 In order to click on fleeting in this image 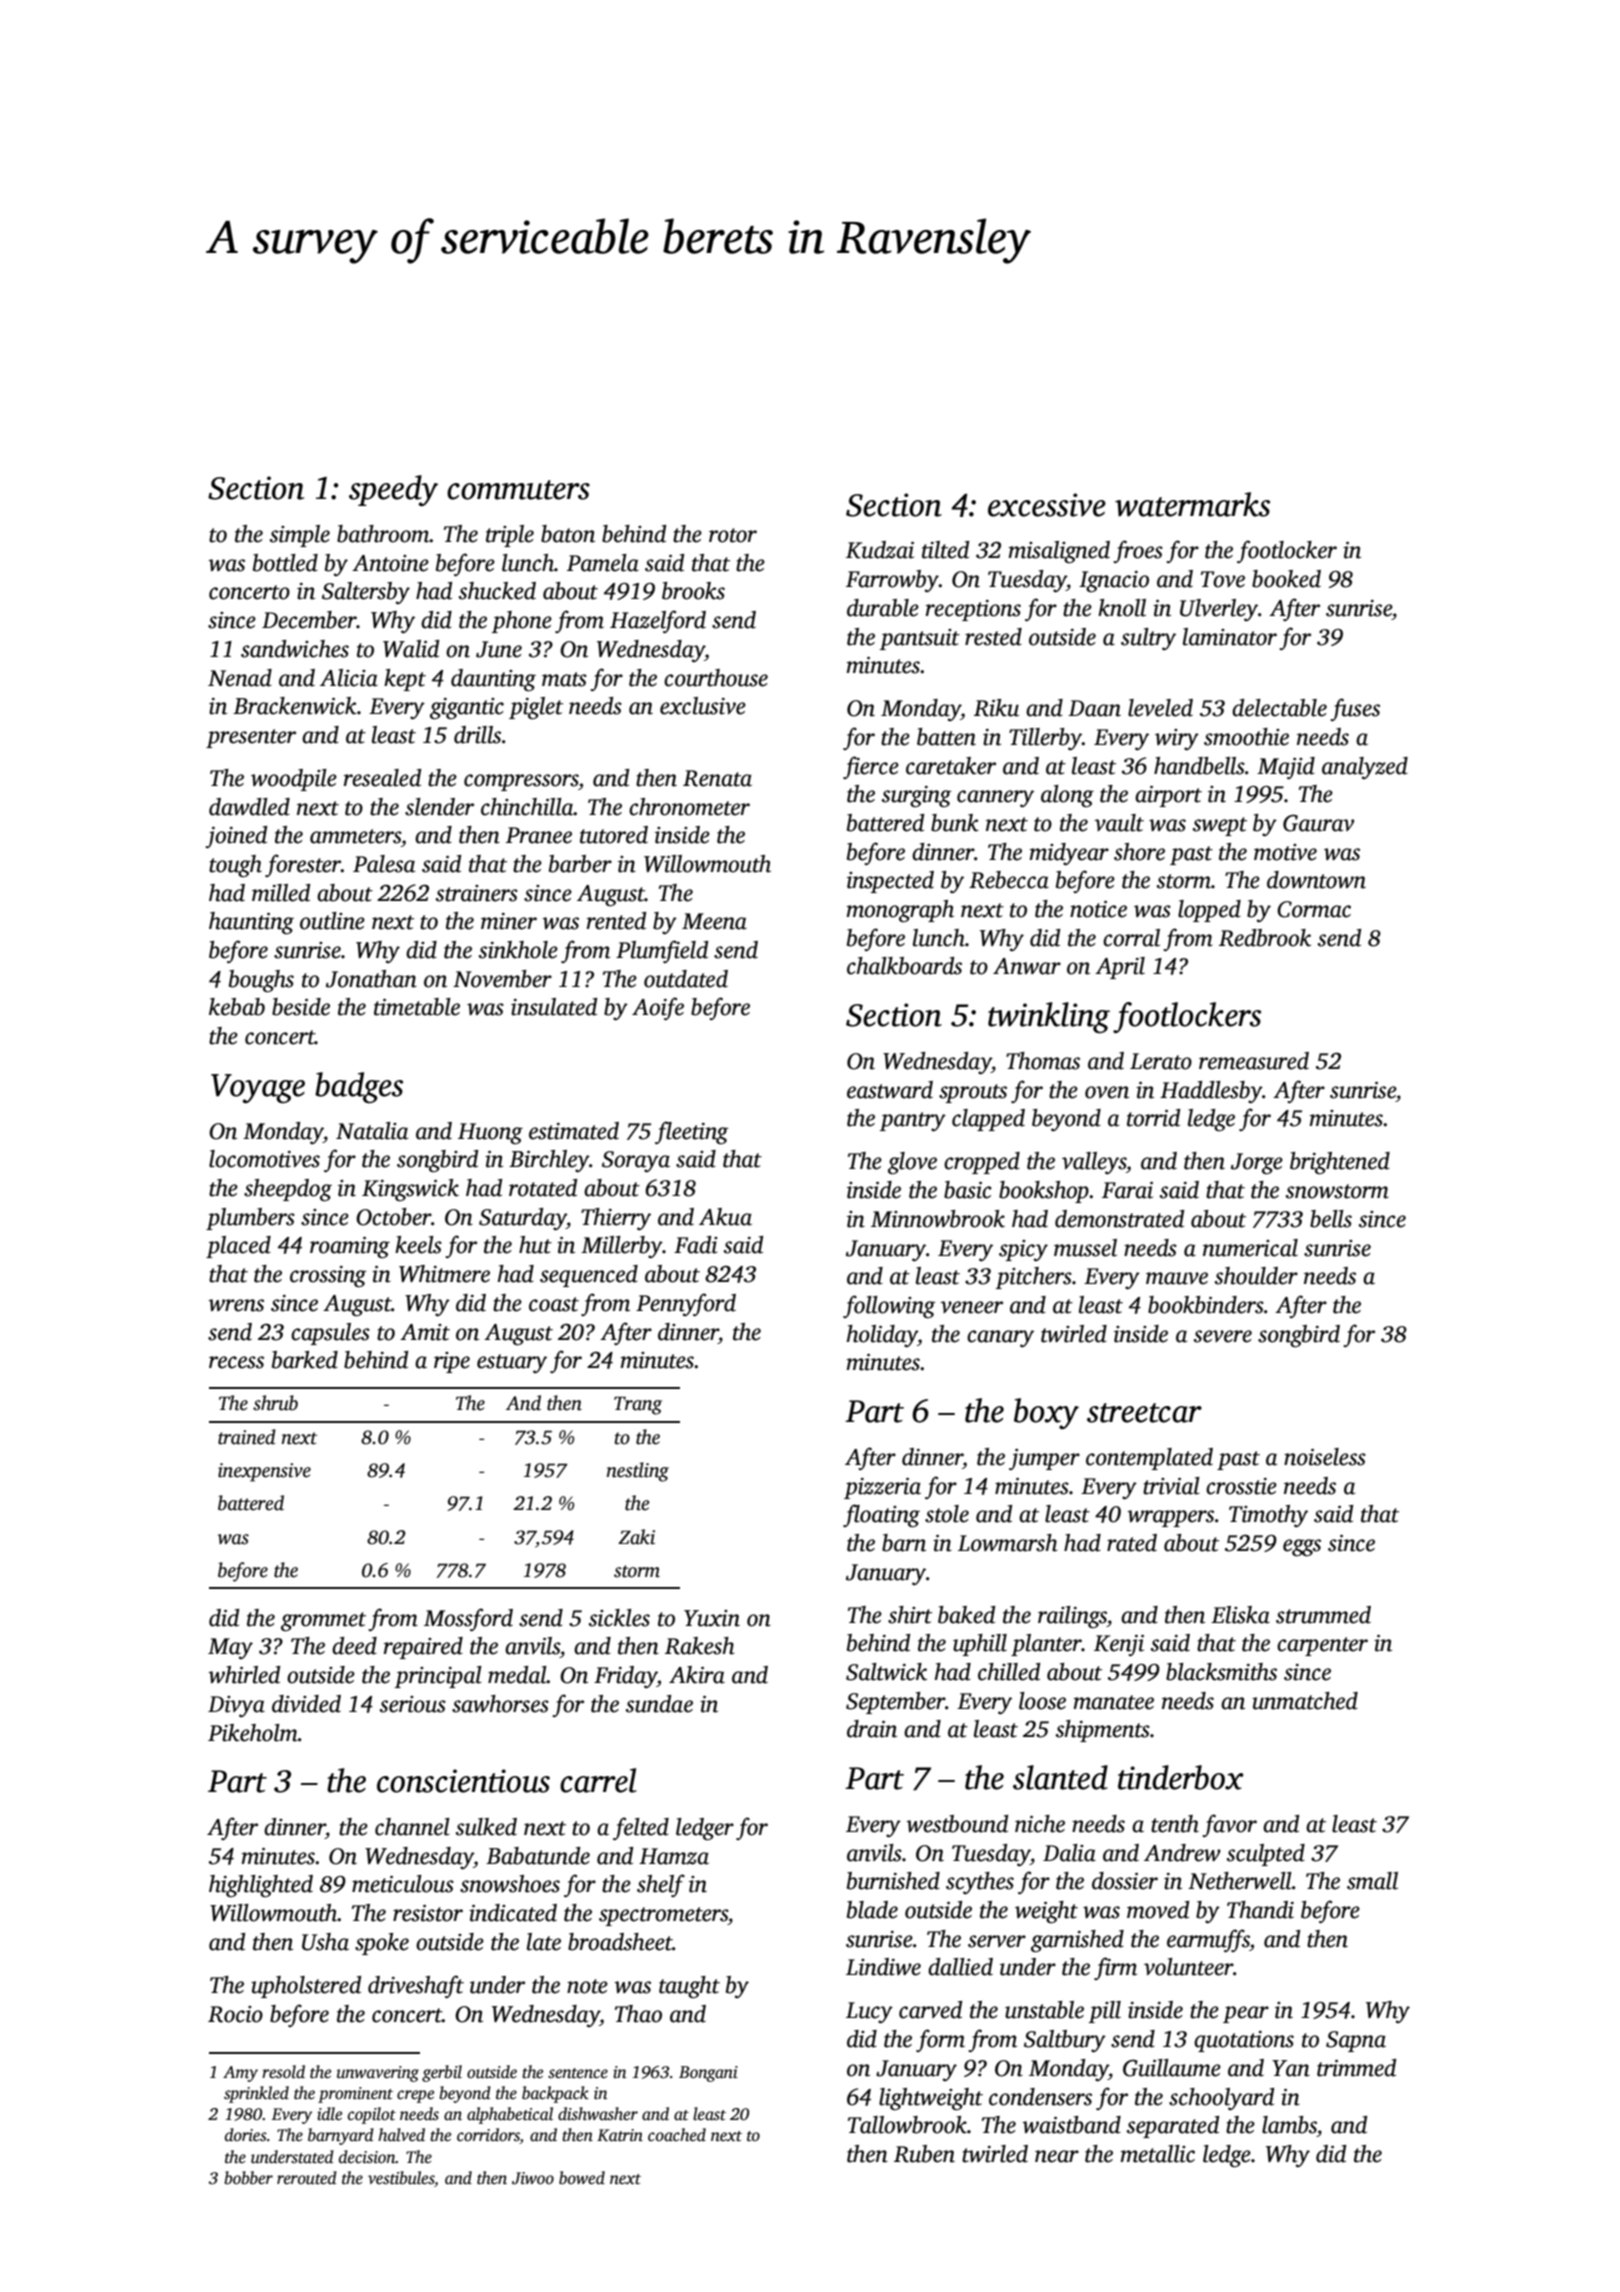, I will do `click(692, 1133)`.
